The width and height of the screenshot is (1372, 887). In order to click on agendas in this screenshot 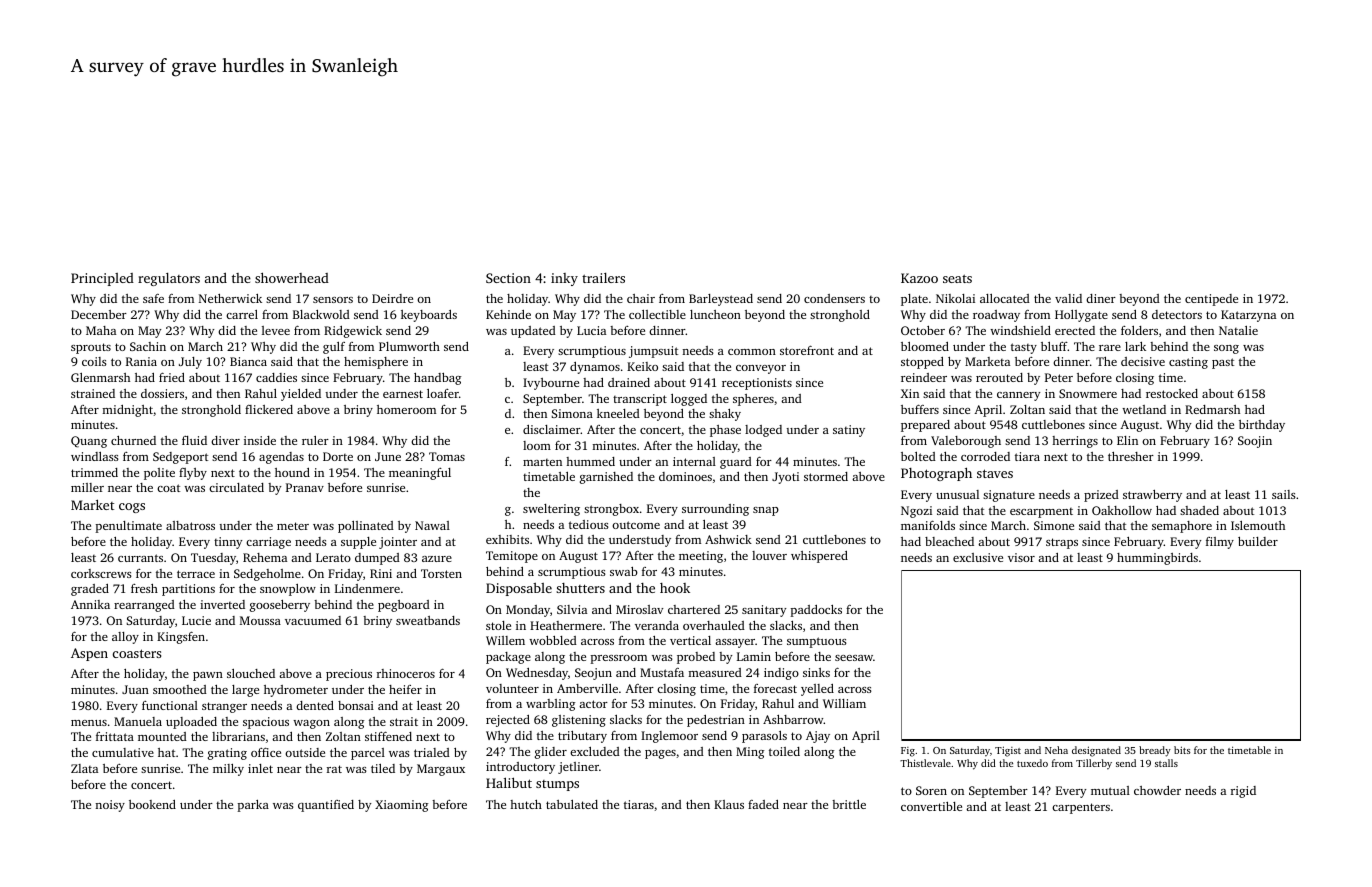, I will do `click(281, 458)`.
